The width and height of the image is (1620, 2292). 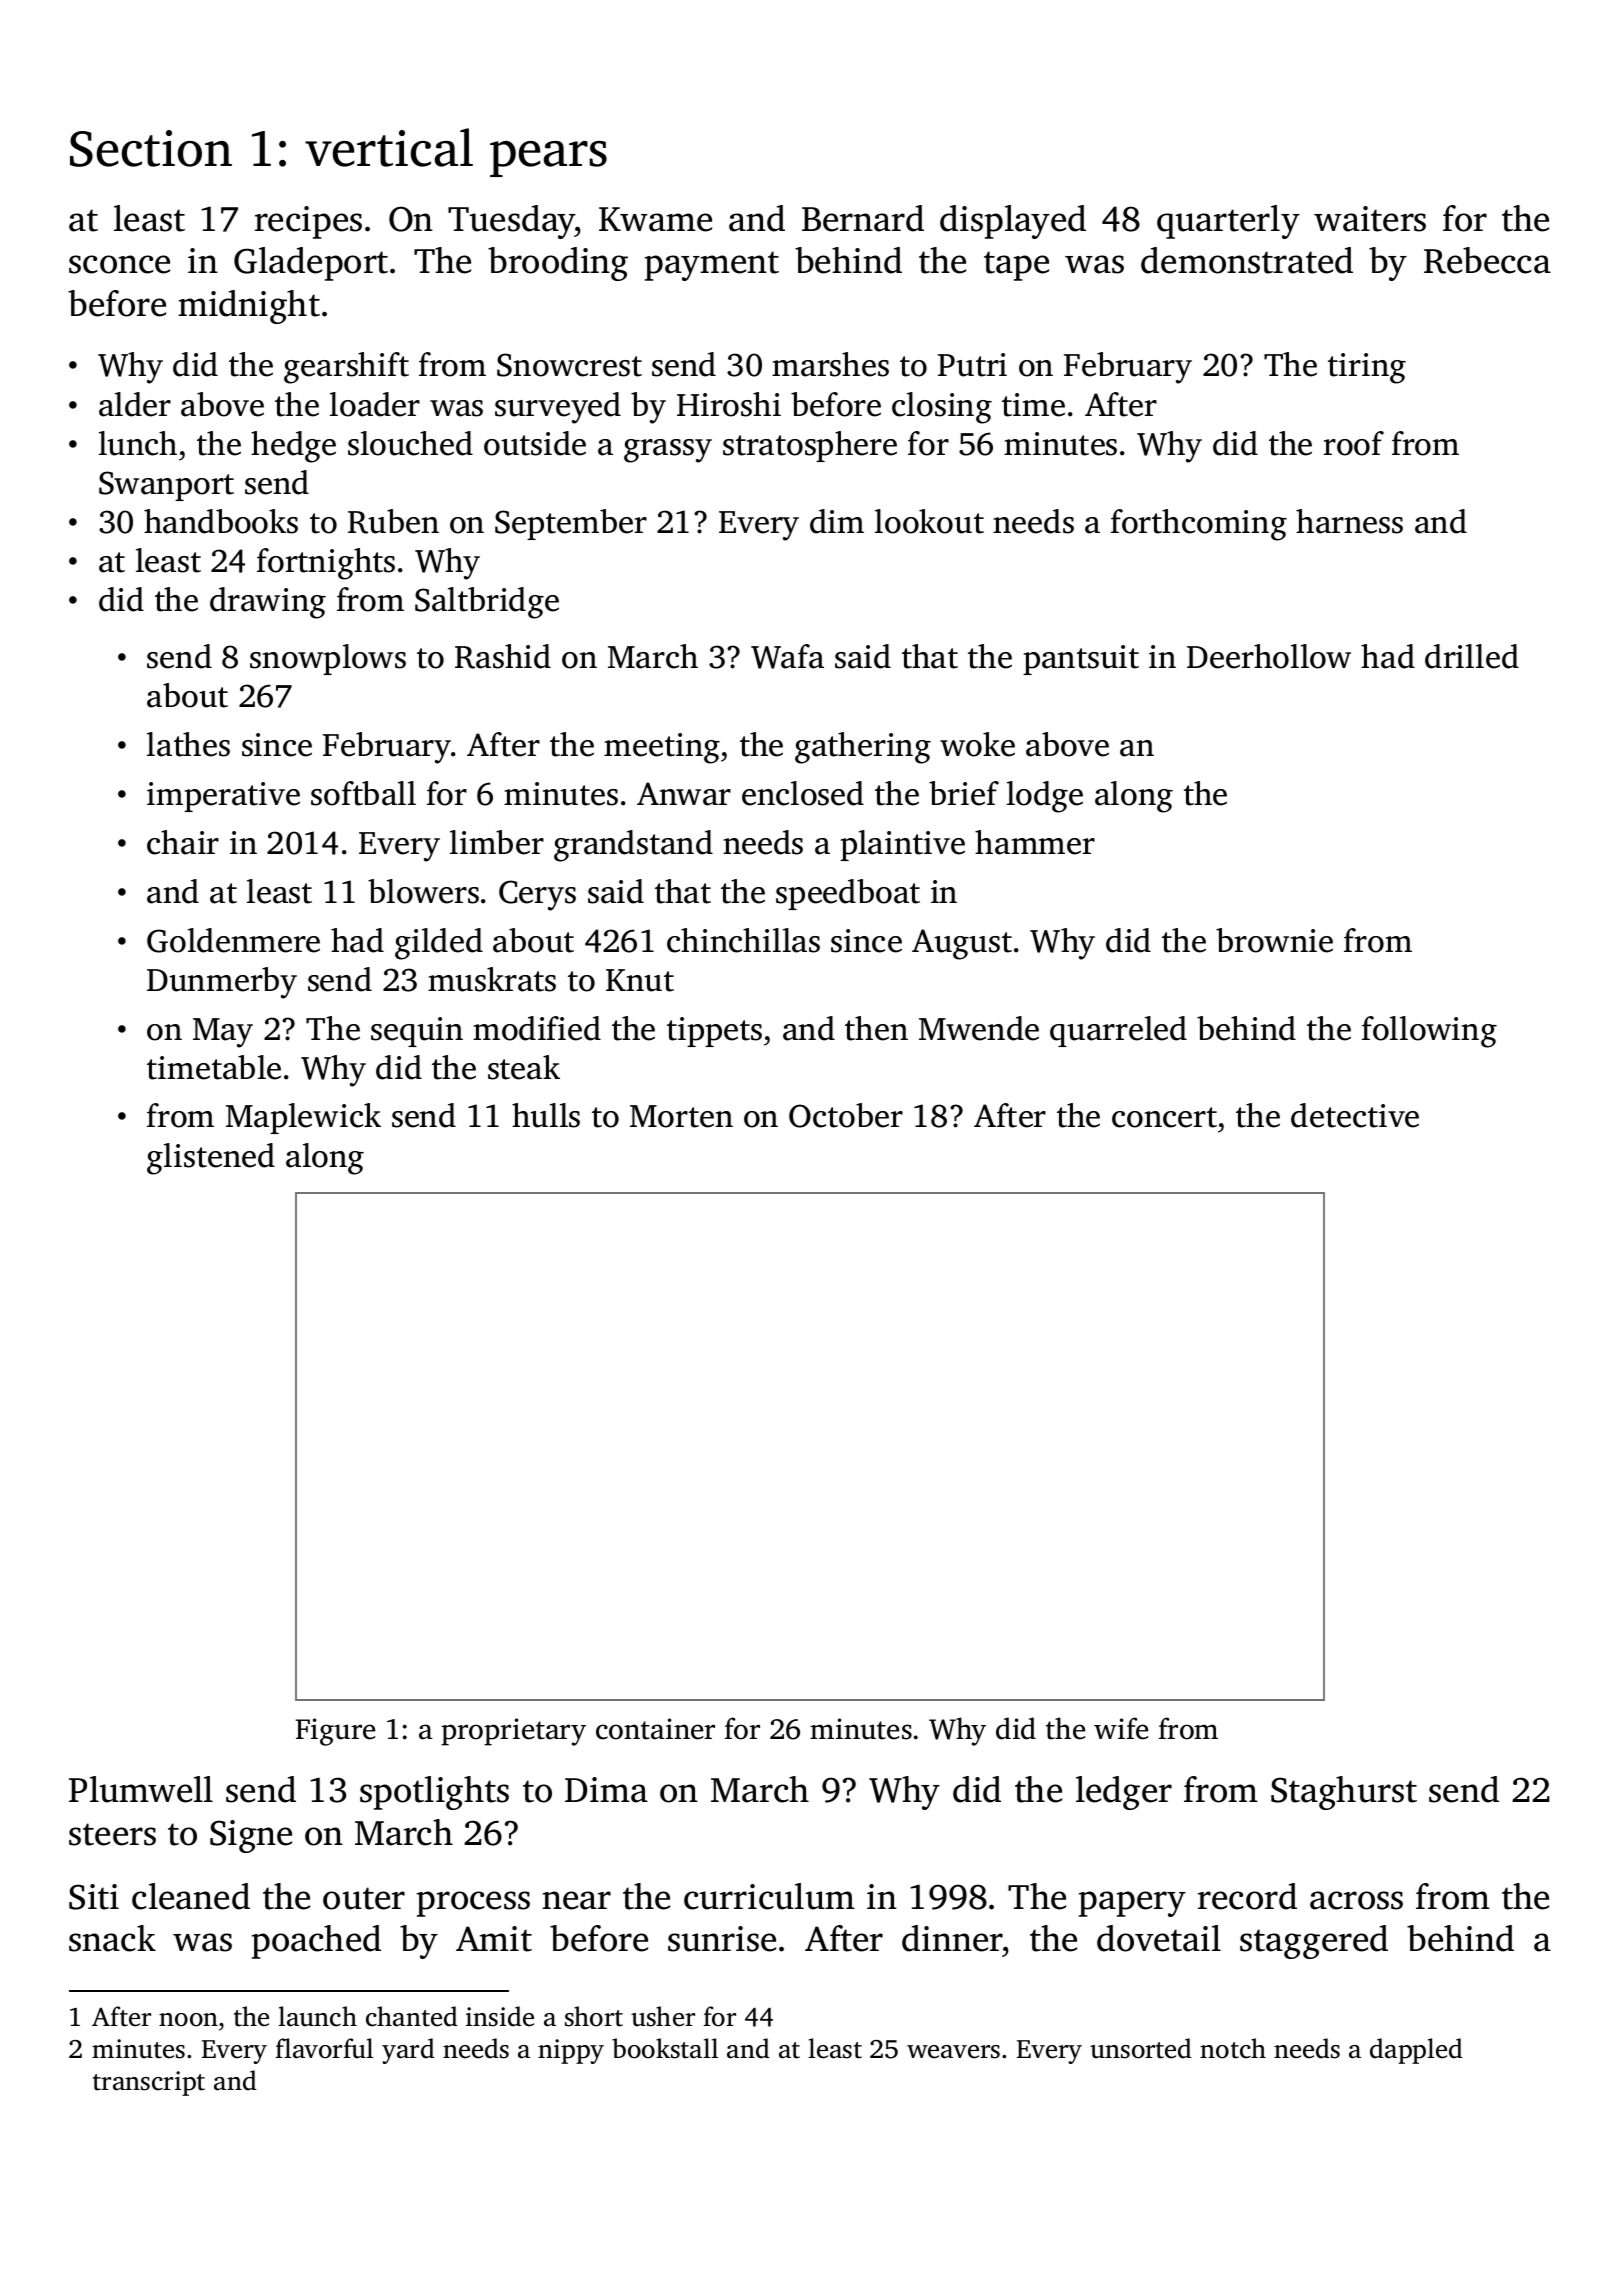 What do you see at coordinates (977, 744) in the image?
I see `woke` at bounding box center [977, 744].
